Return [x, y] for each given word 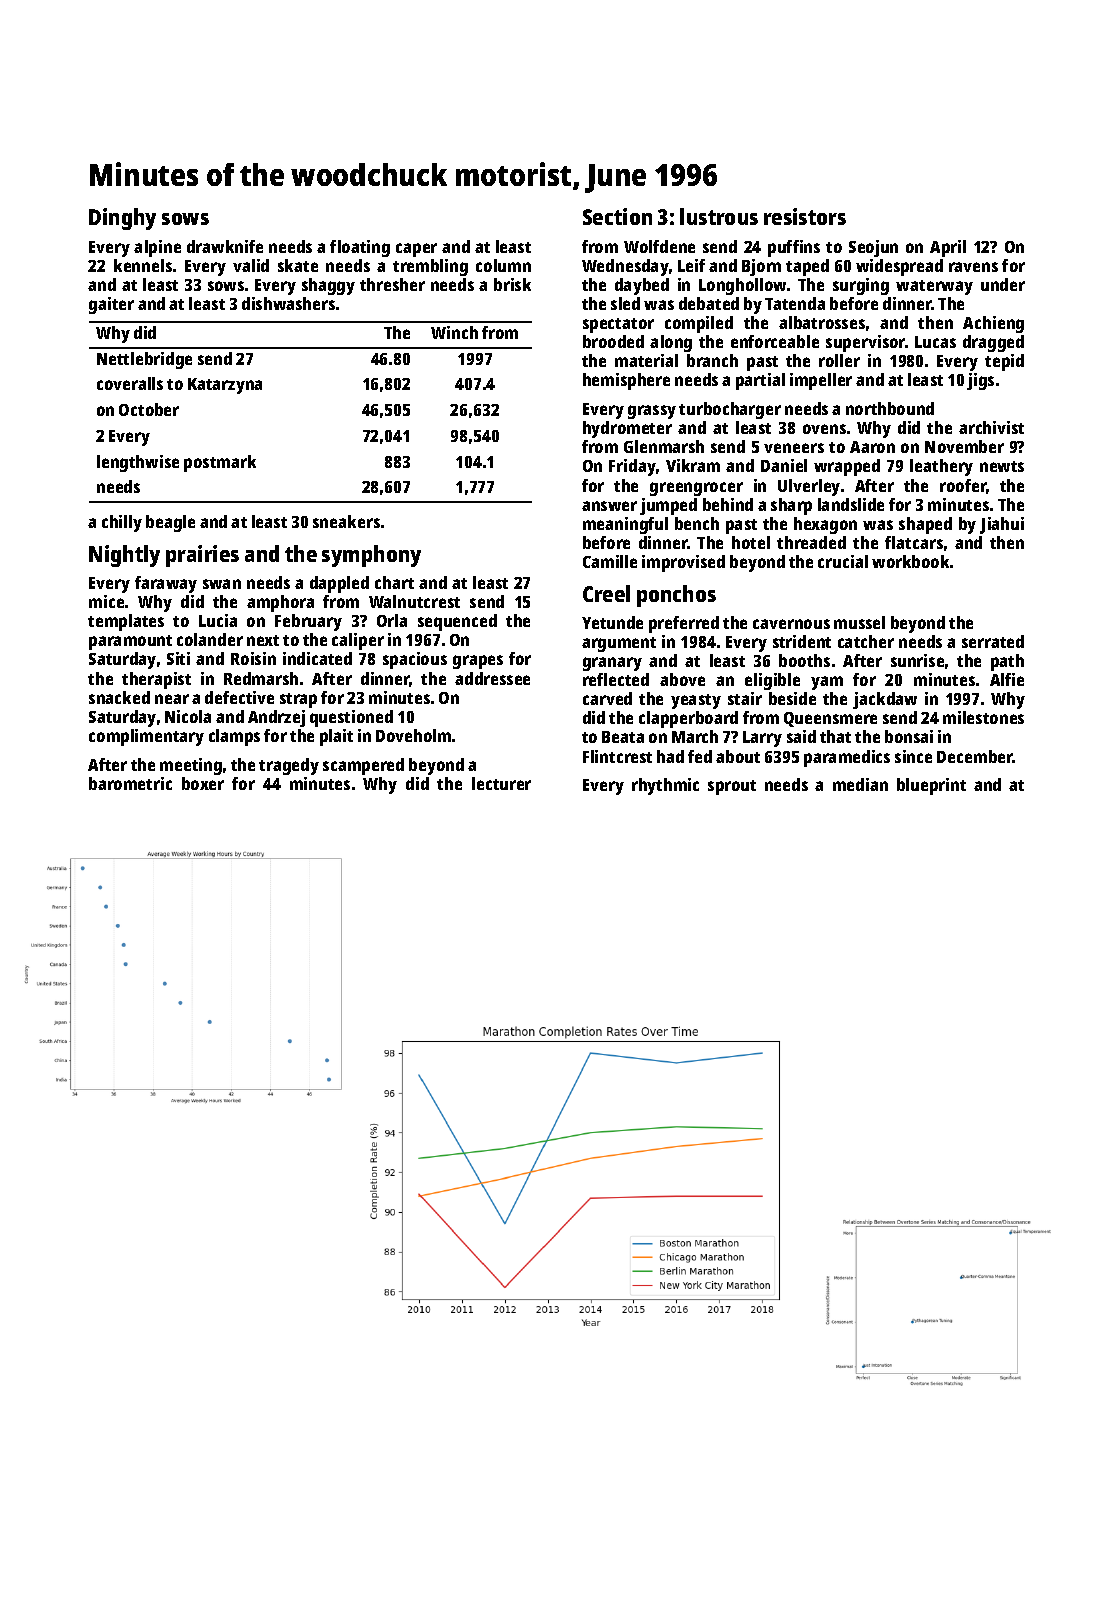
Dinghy [122, 219]
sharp [791, 506]
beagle [170, 523]
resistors [805, 216]
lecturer [501, 783]
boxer [203, 783]
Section [617, 216]
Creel [606, 593]
